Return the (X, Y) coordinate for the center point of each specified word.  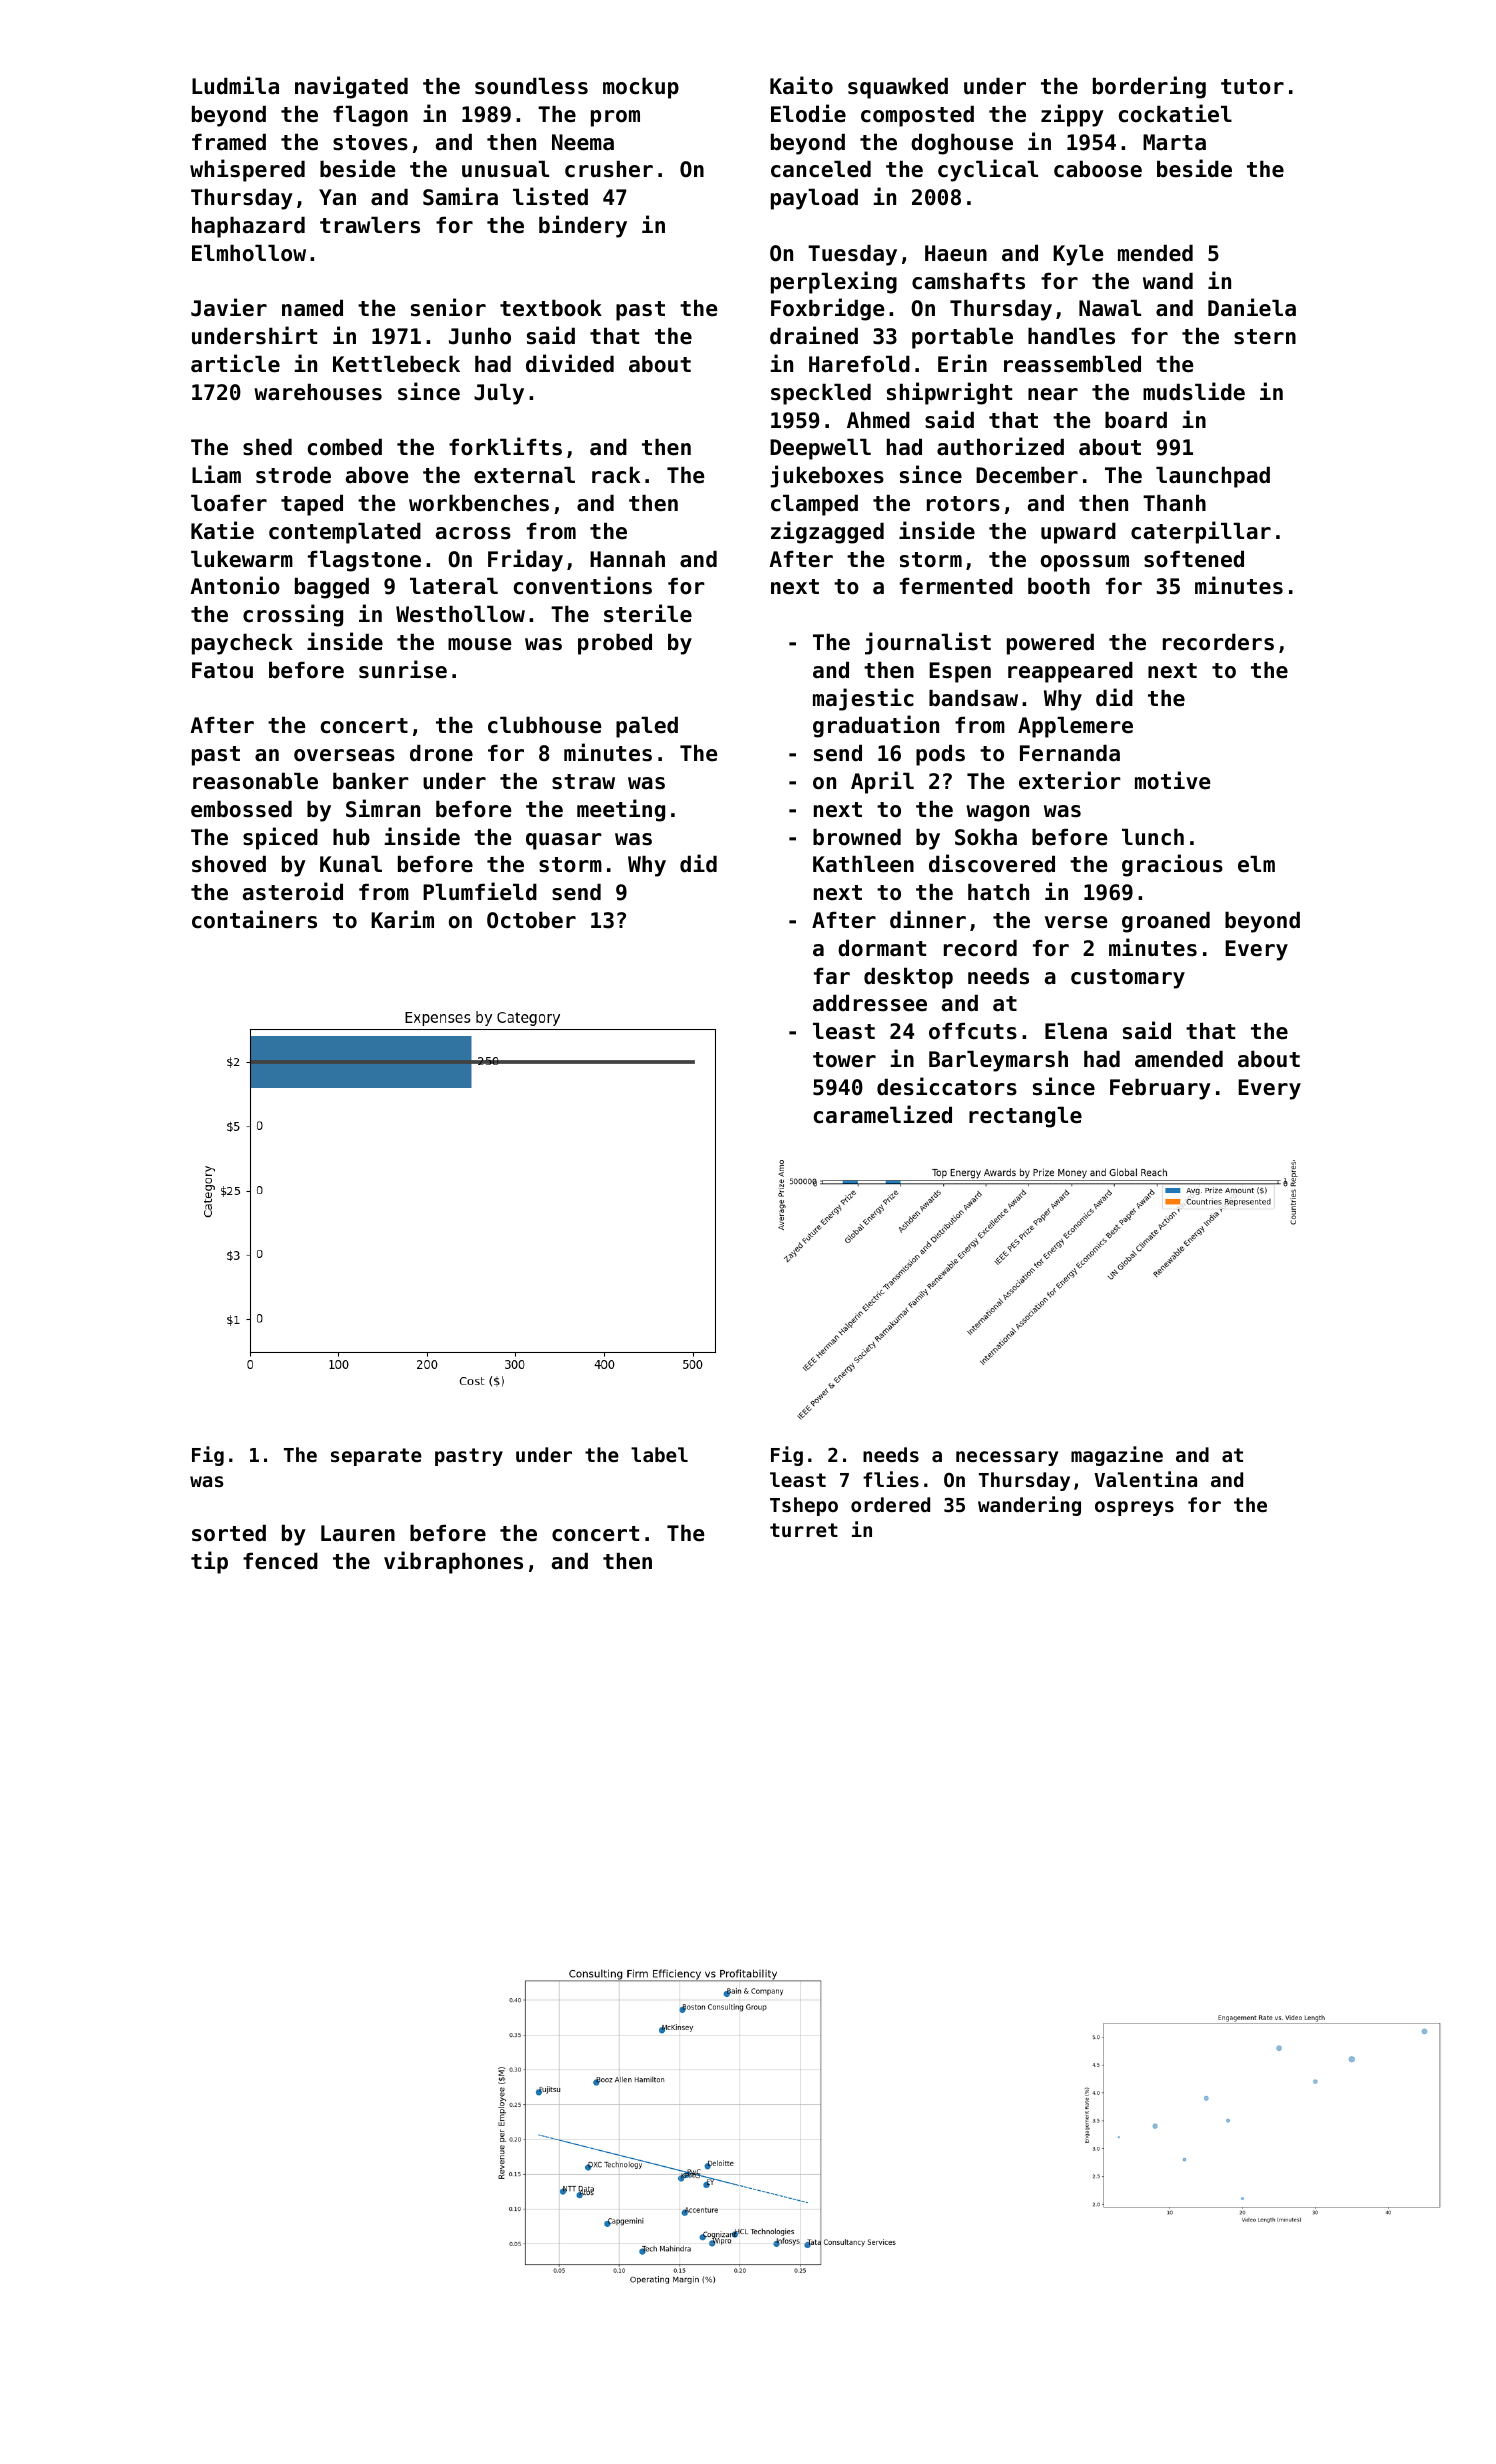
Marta (1174, 142)
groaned (1166, 922)
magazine (1117, 1456)
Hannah (627, 559)
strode (293, 475)
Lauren (358, 1533)
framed (229, 142)
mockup (641, 88)
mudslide (1194, 391)
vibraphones (453, 1562)
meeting (621, 810)
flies (891, 1479)
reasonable (255, 781)
